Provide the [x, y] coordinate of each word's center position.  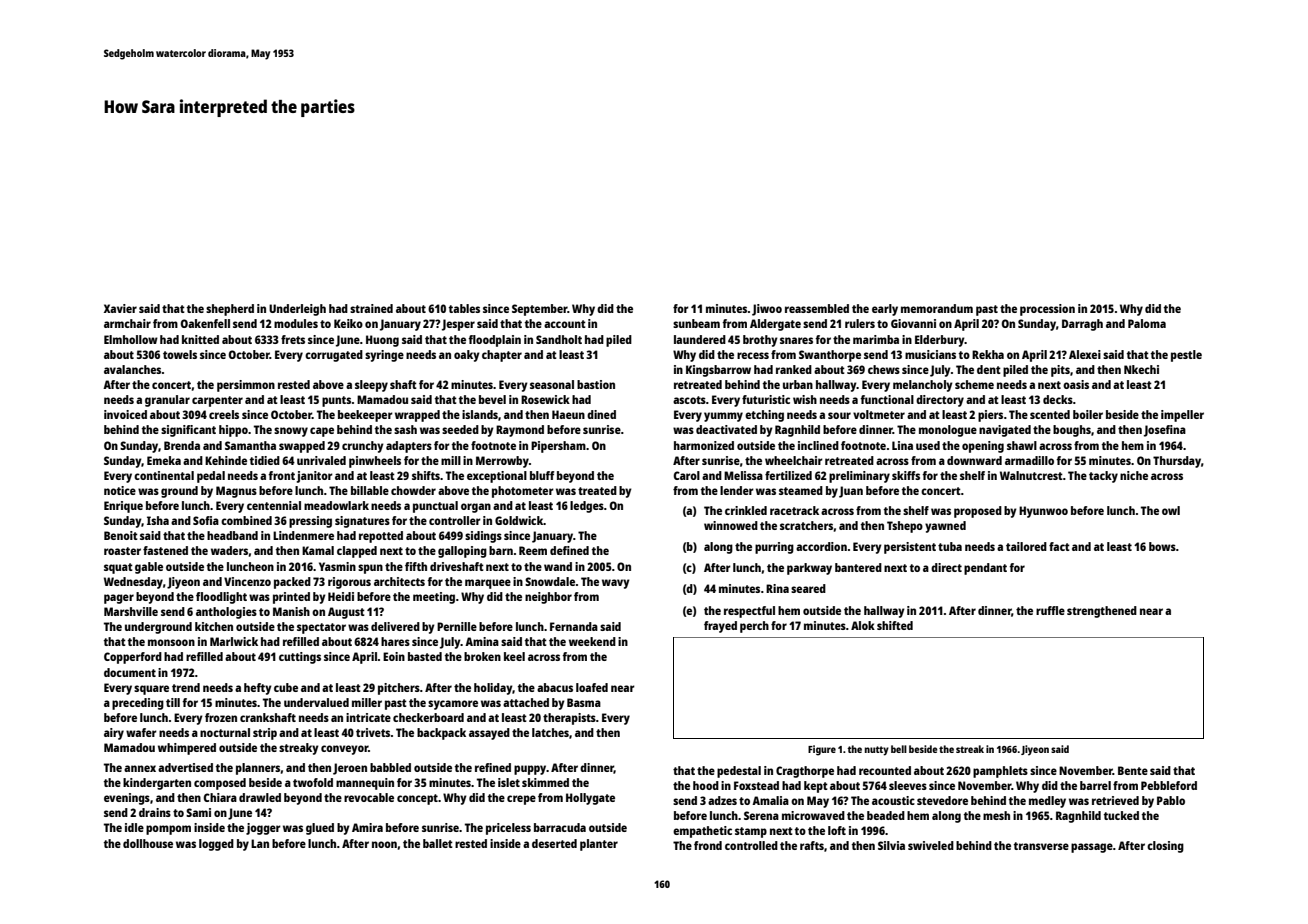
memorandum [937, 308]
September [540, 310]
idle [134, 827]
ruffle [1050, 610]
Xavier [120, 308]
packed [292, 583]
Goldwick [519, 520]
